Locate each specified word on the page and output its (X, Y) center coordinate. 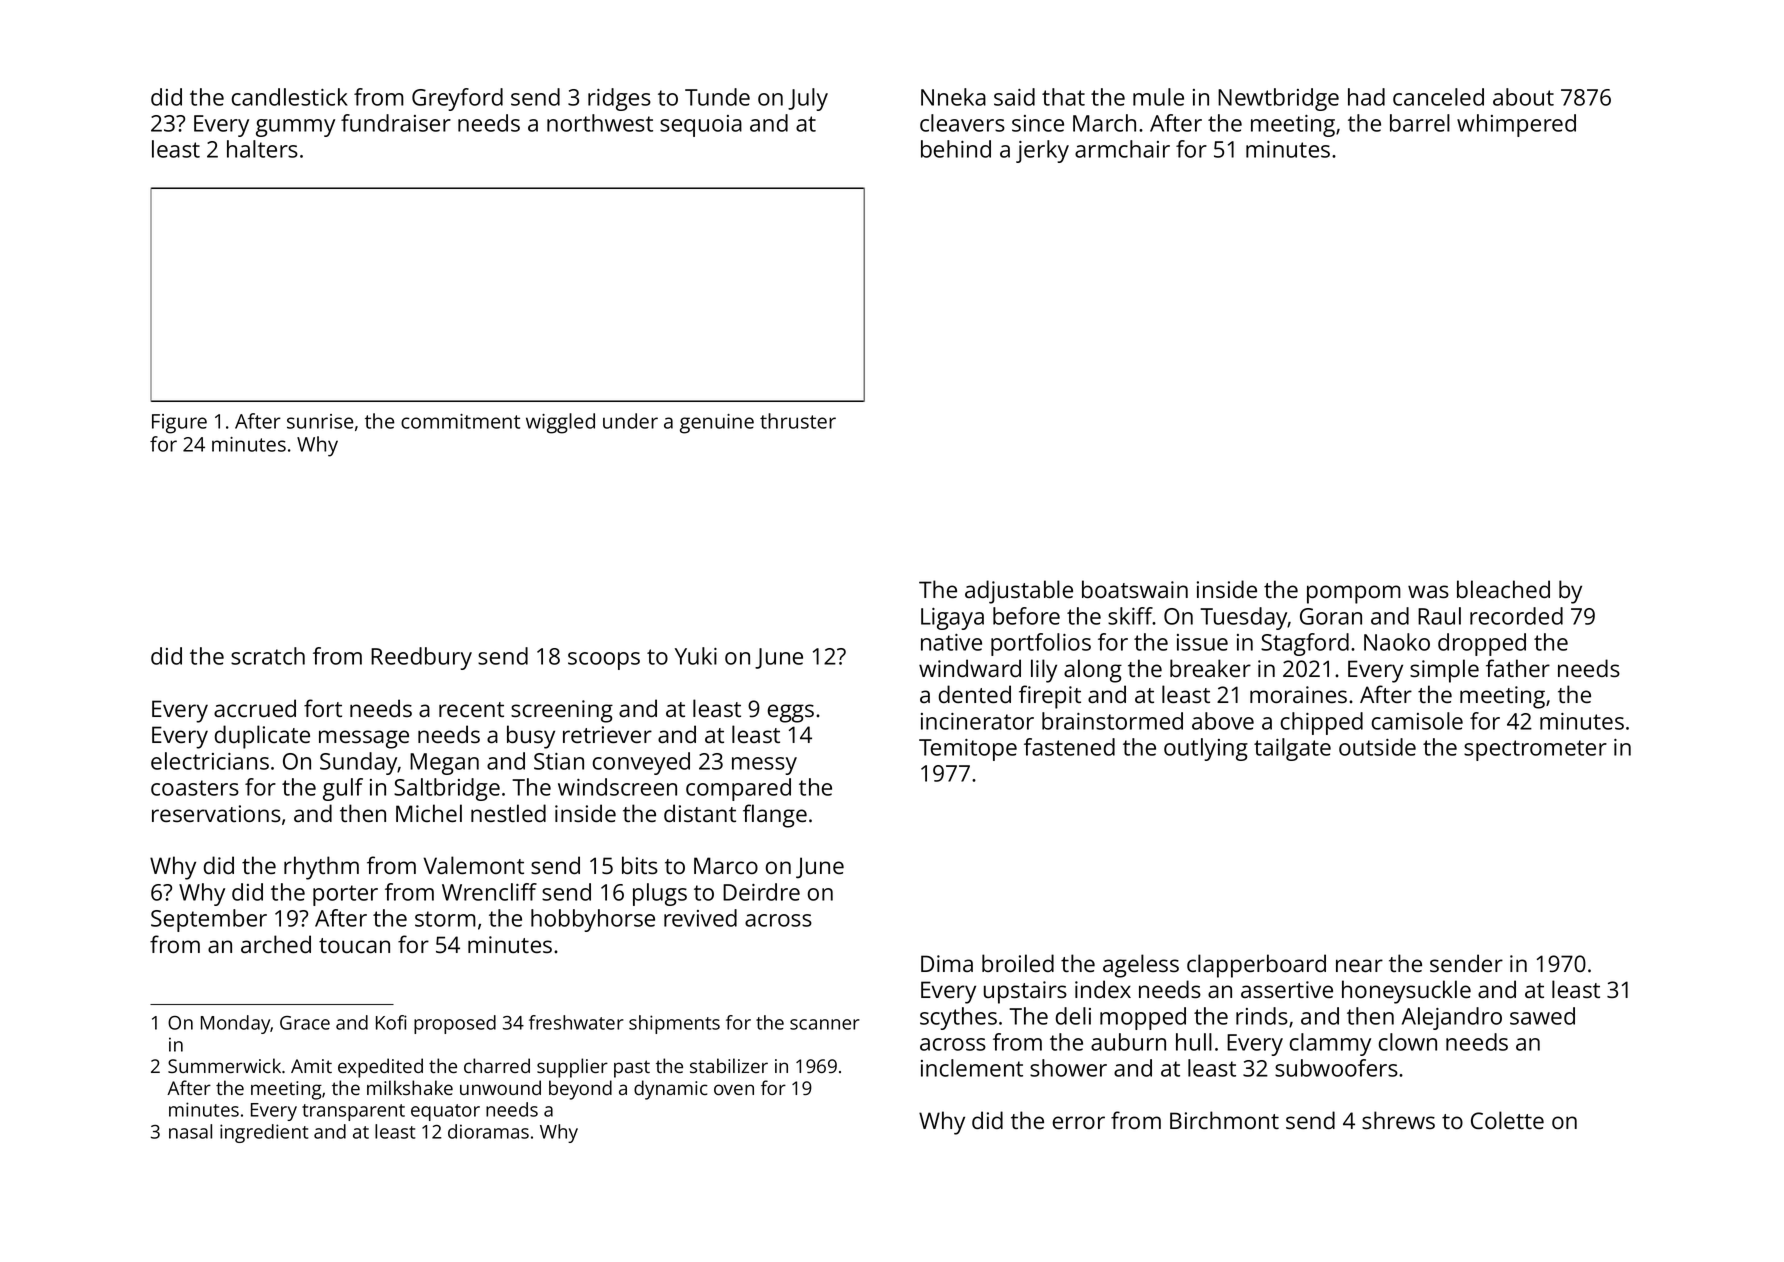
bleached (1503, 589)
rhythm (321, 868)
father (1518, 668)
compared (738, 789)
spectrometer (1535, 750)
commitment (460, 421)
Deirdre (761, 892)
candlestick (290, 97)
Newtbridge (1278, 99)
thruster (798, 421)
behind (956, 149)
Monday (235, 1024)
